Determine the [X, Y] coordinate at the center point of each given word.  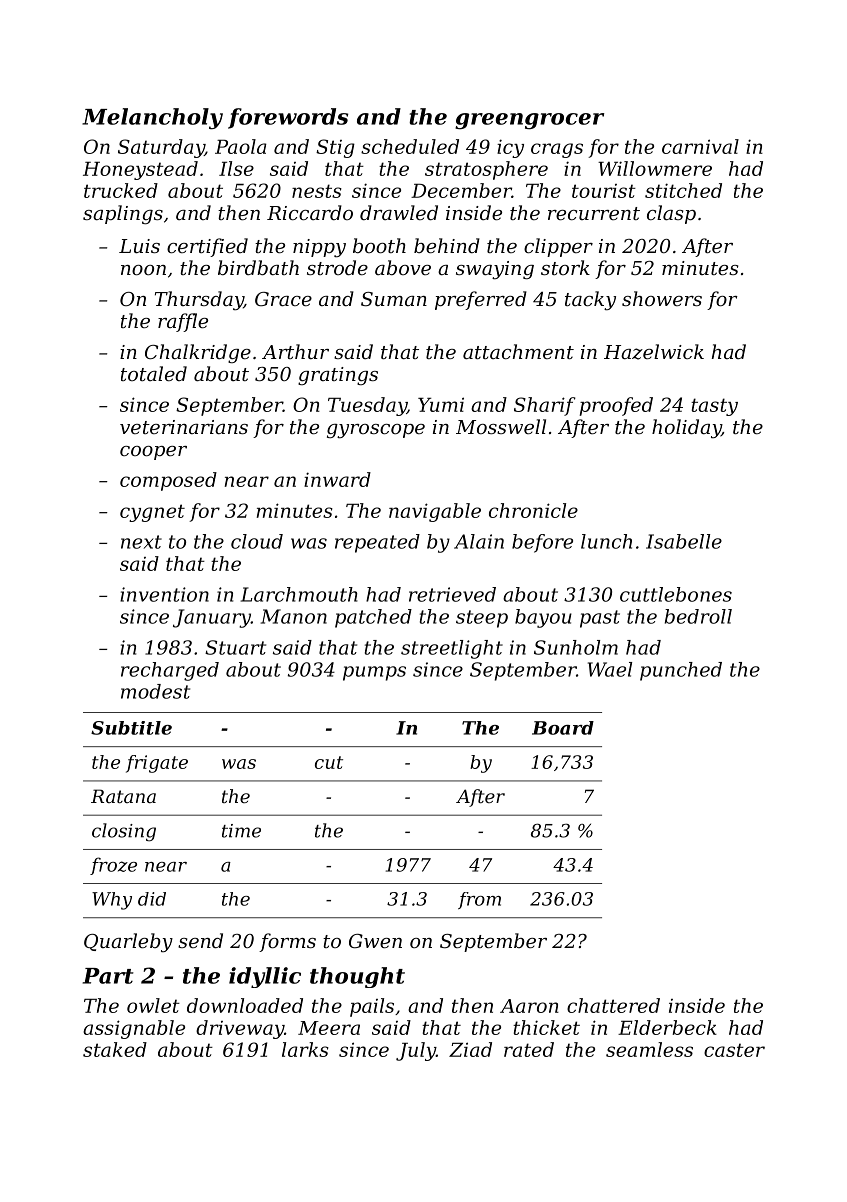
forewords [288, 118]
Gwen [375, 941]
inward [337, 479]
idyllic [265, 977]
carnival [700, 146]
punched [681, 671]
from [479, 900]
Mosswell [501, 426]
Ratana [123, 796]
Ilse [236, 168]
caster [734, 1050]
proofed [616, 406]
